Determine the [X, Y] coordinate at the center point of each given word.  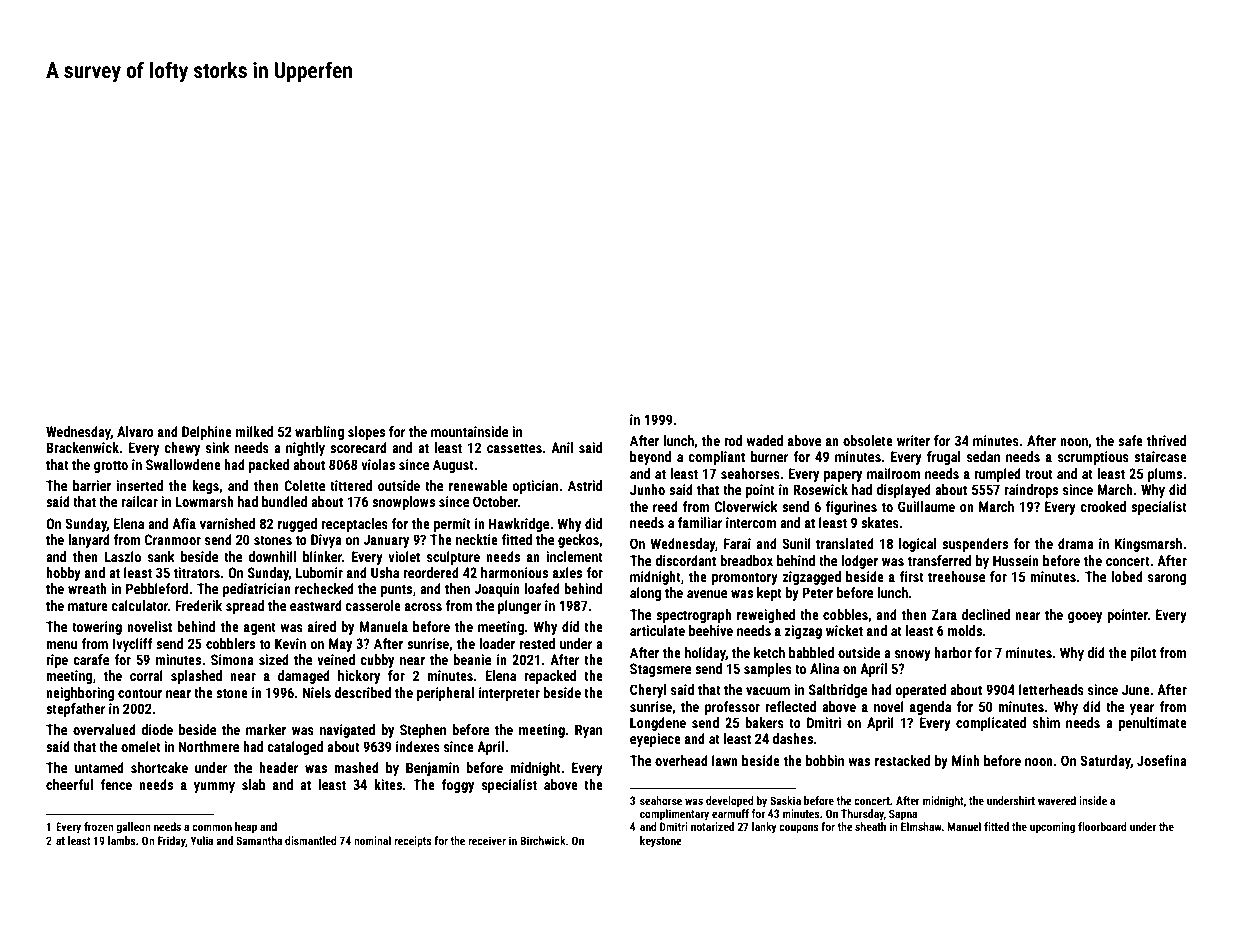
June [1136, 689]
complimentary [674, 815]
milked [254, 431]
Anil [562, 447]
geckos [578, 541]
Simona [232, 659]
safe [1130, 440]
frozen [98, 826]
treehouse [956, 576]
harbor [953, 652]
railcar [139, 501]
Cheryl [648, 691]
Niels [316, 692]
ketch [769, 652]
